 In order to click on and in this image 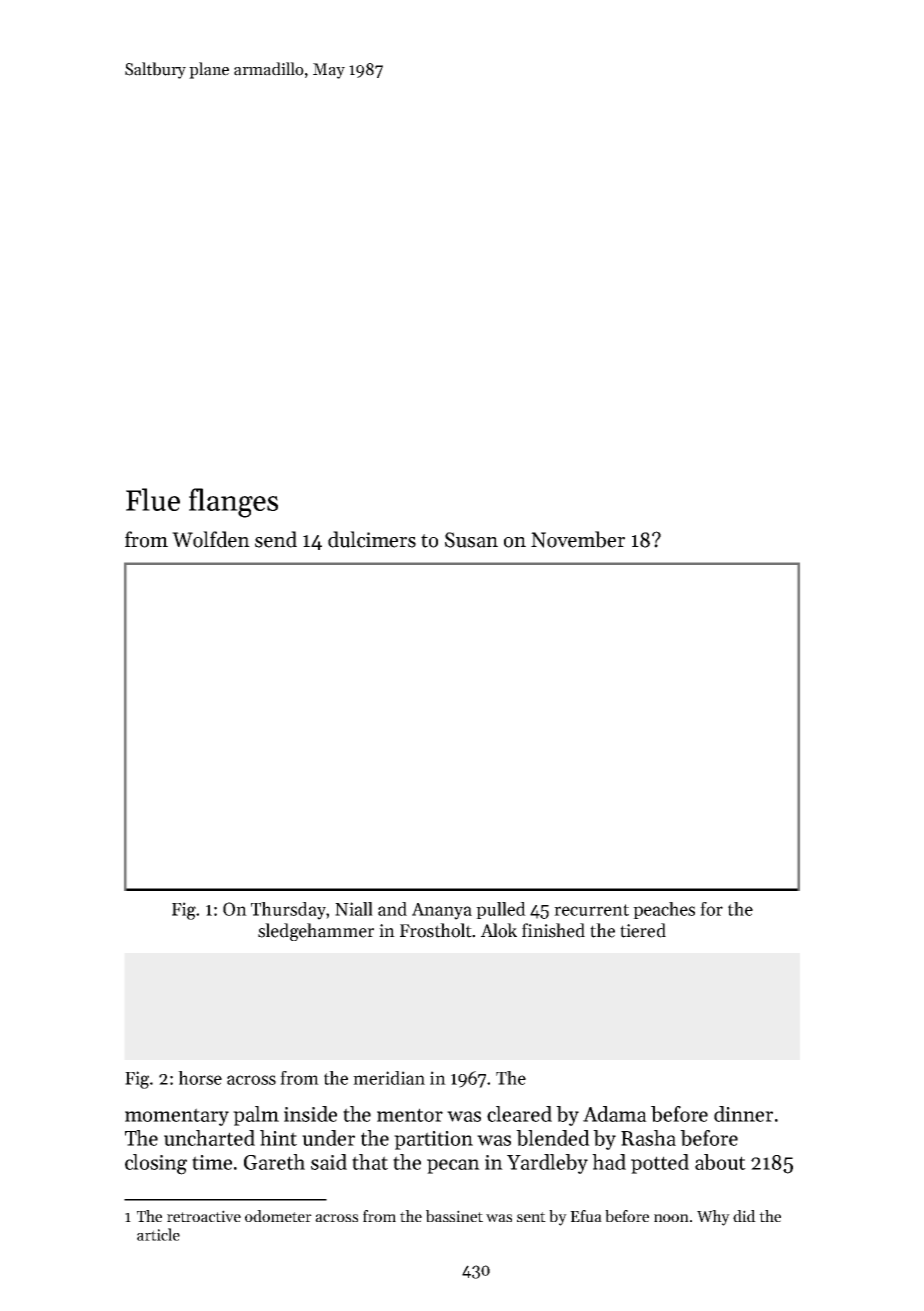, I will do `click(392, 909)`.
